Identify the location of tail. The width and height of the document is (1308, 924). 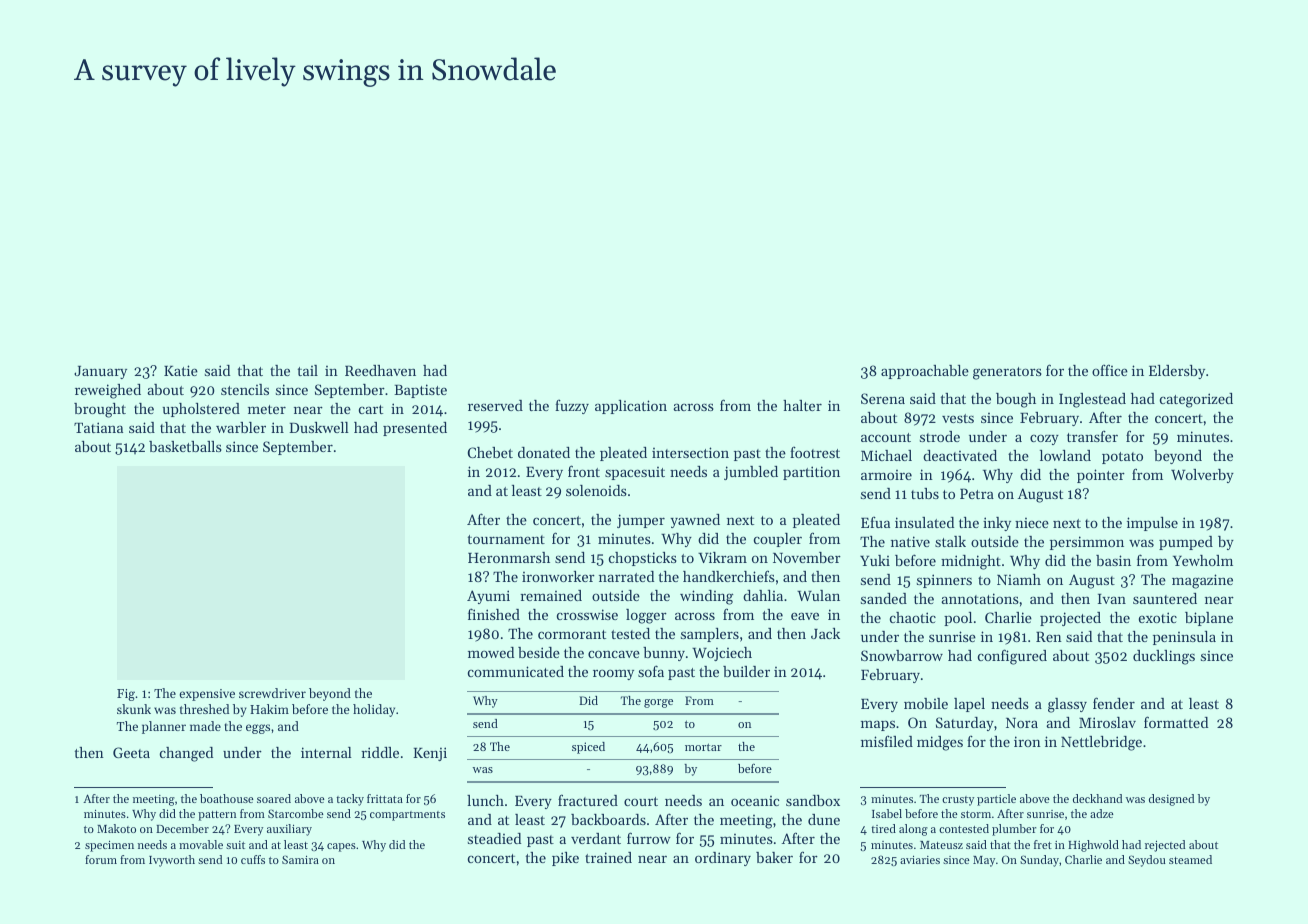
(308, 370).
